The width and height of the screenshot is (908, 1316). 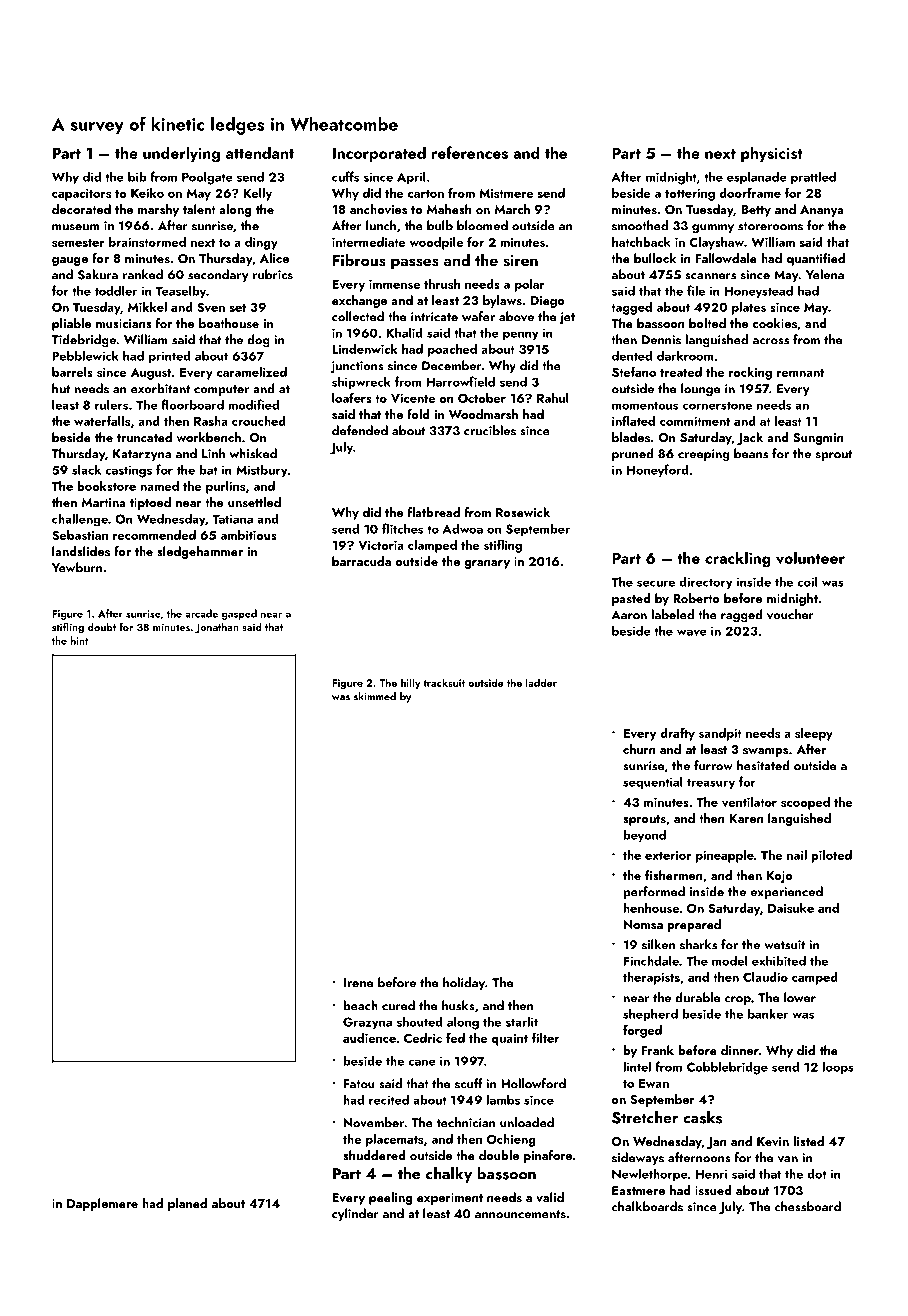 What do you see at coordinates (470, 152) in the screenshot?
I see `references` at bounding box center [470, 152].
